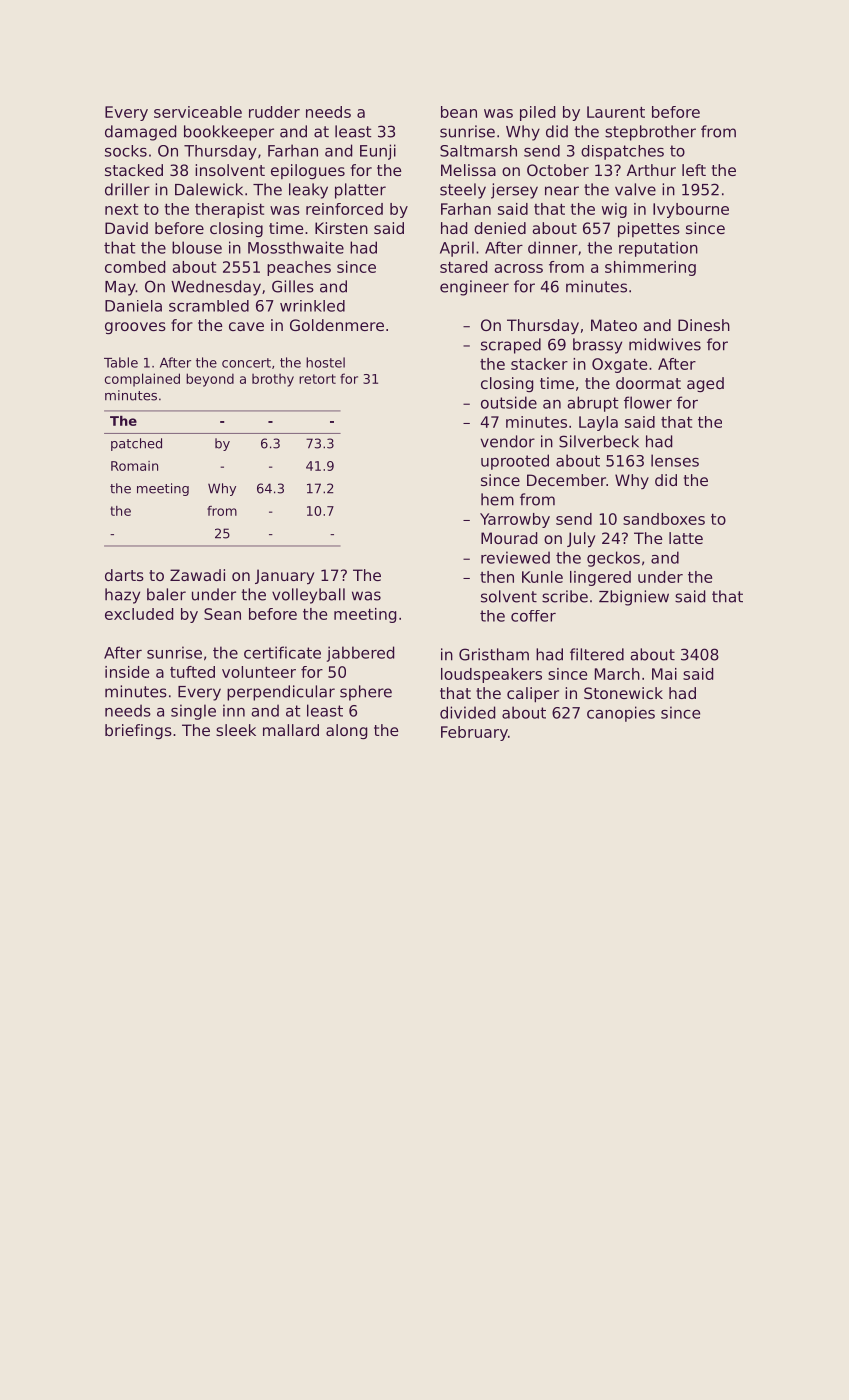 Image resolution: width=849 pixels, height=1400 pixels. Describe the element at coordinates (616, 112) in the document. I see `Laurent` at that location.
